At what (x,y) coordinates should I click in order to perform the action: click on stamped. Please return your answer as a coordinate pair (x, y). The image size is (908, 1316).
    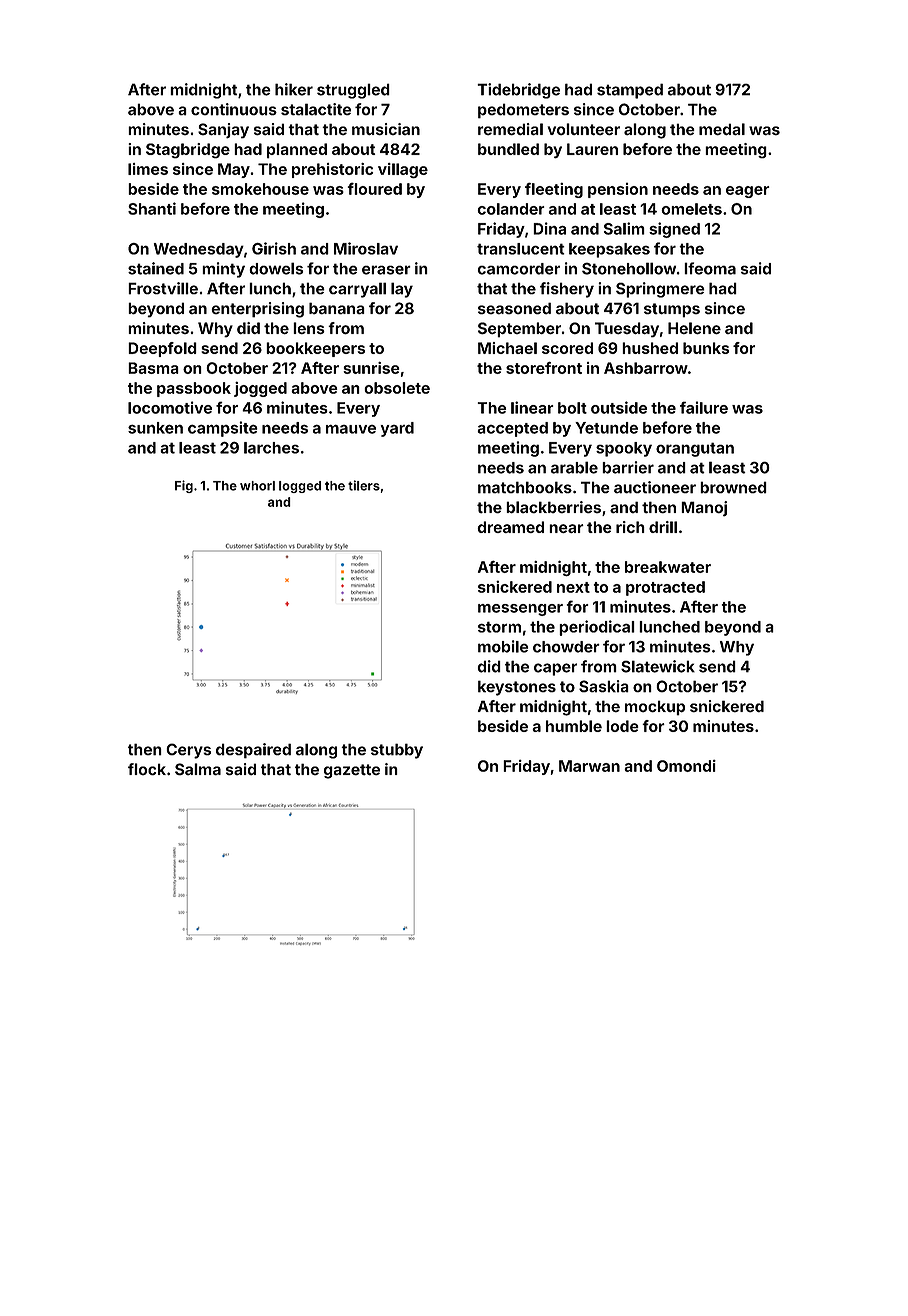
    Looking at the image, I should click on (630, 91).
